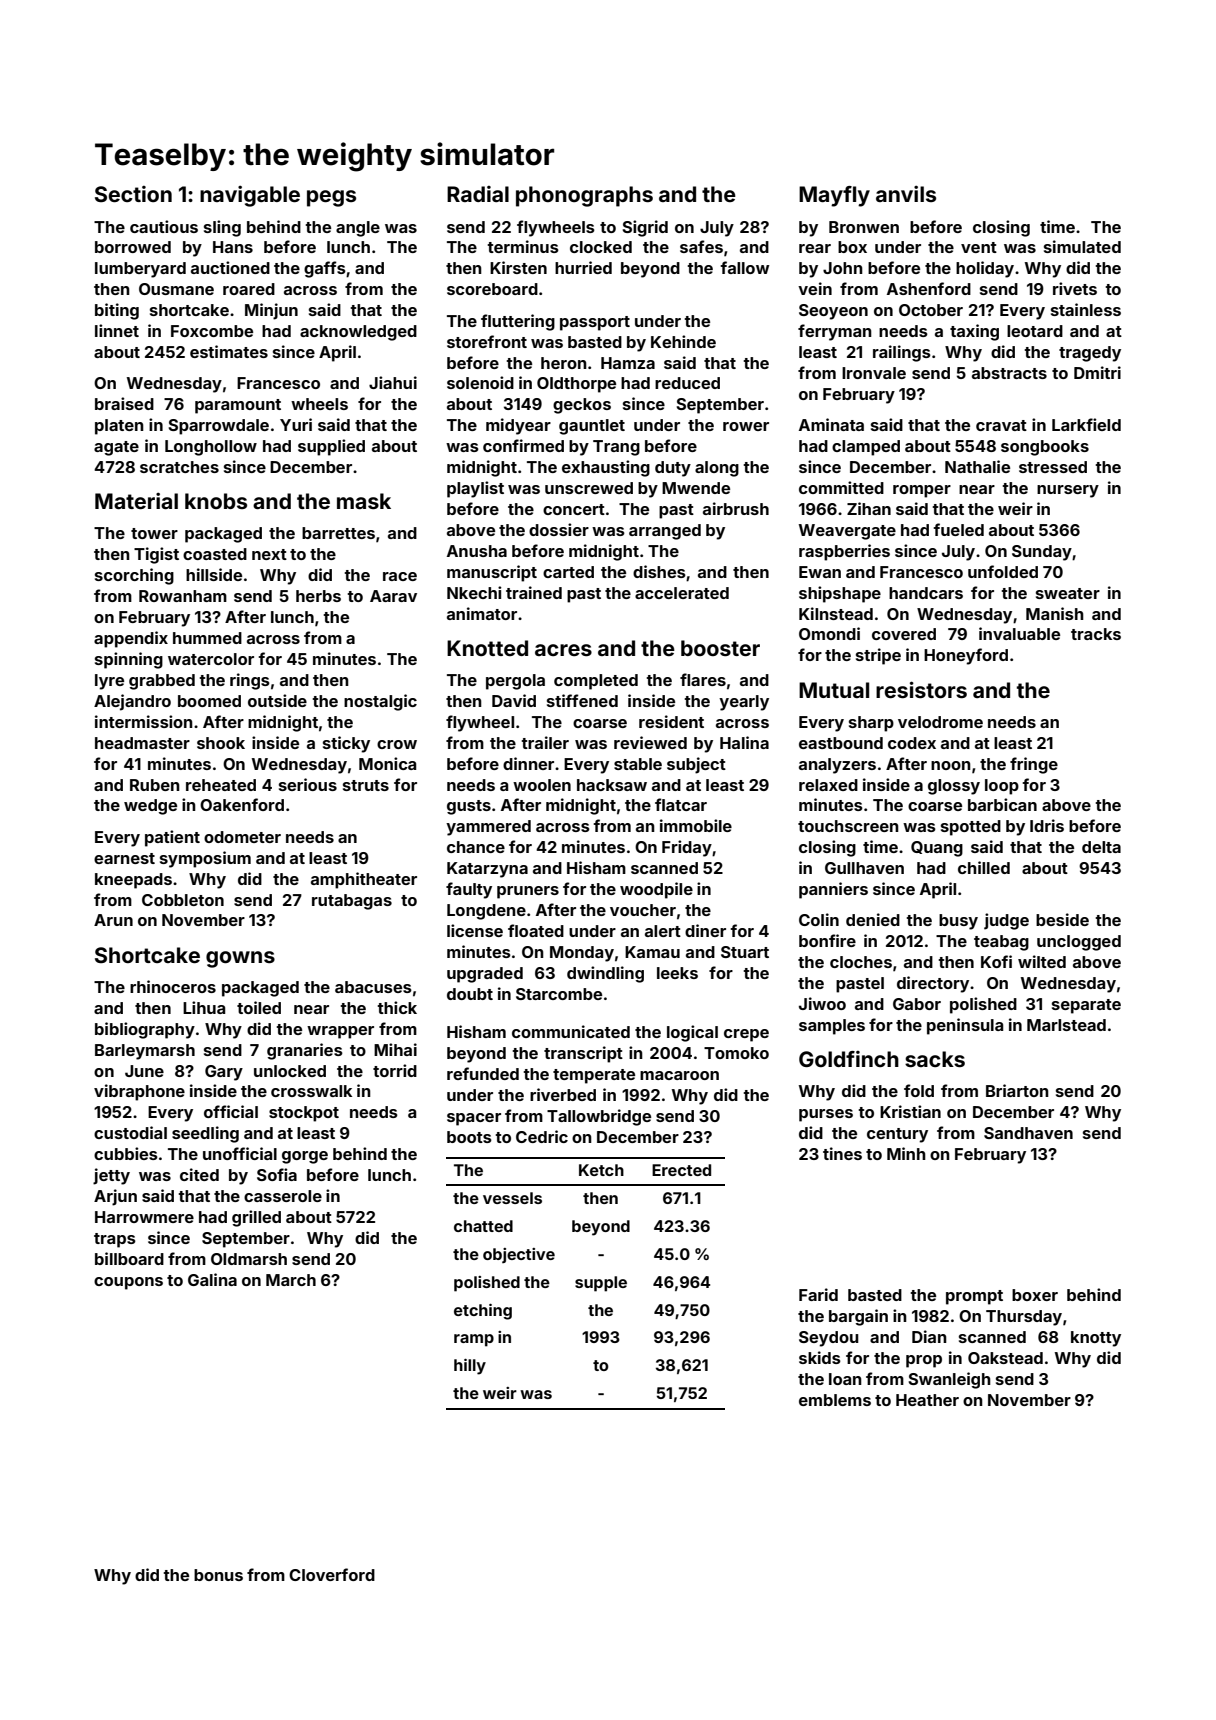 The image size is (1216, 1720). What do you see at coordinates (233, 247) in the screenshot?
I see `Hans` at bounding box center [233, 247].
